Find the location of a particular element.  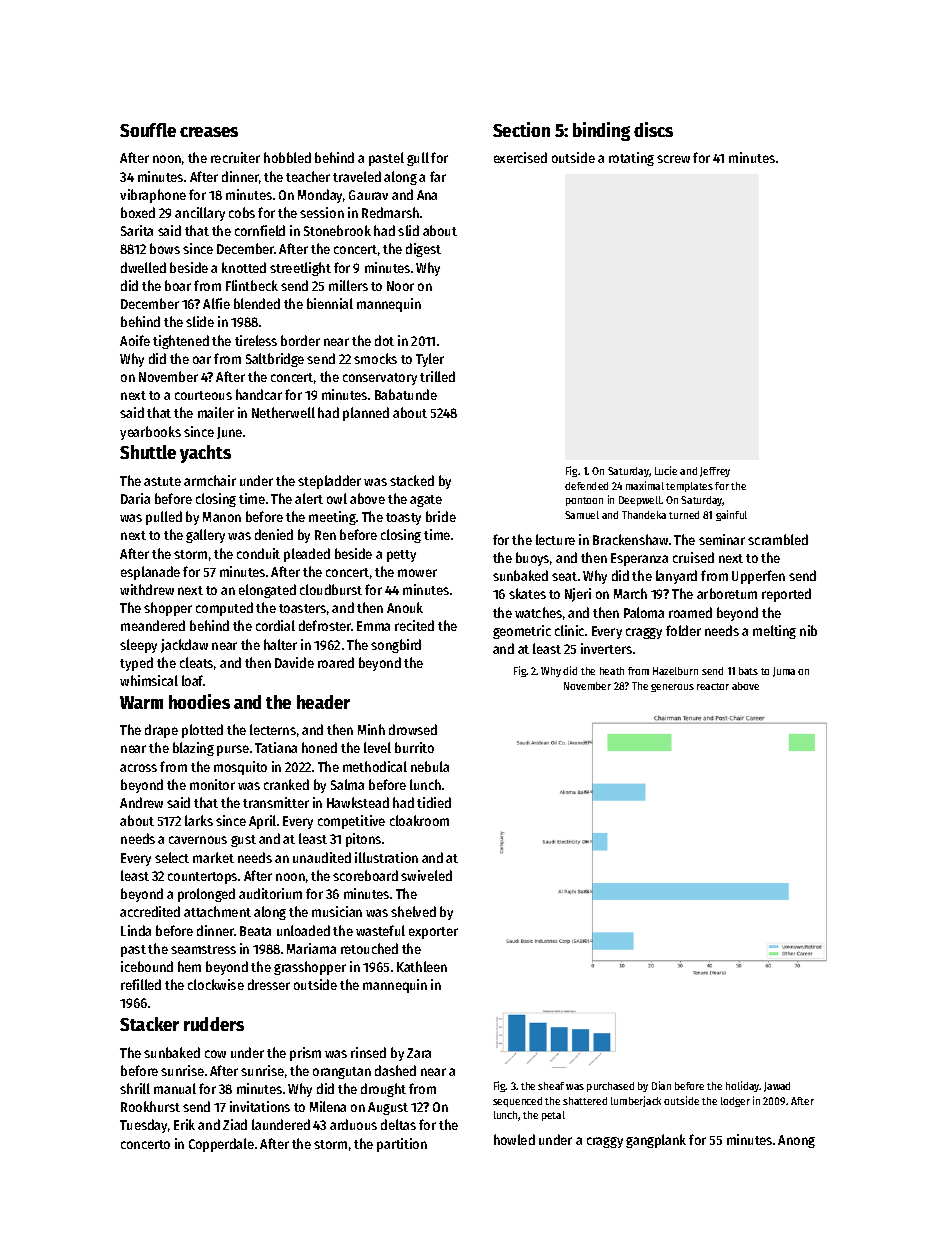

nebula is located at coordinates (430, 766).
